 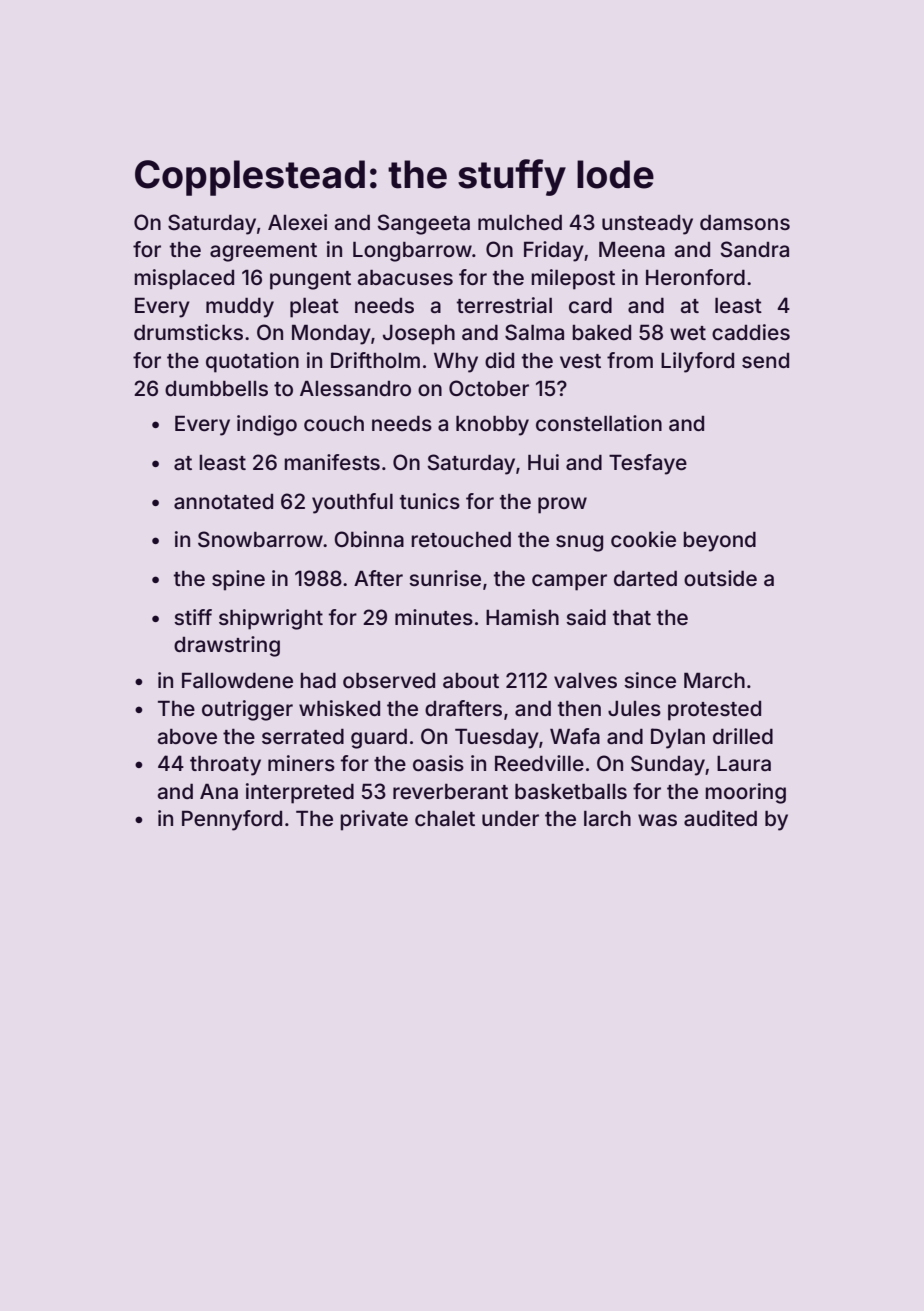 I want to click on Alexei, so click(x=297, y=222).
